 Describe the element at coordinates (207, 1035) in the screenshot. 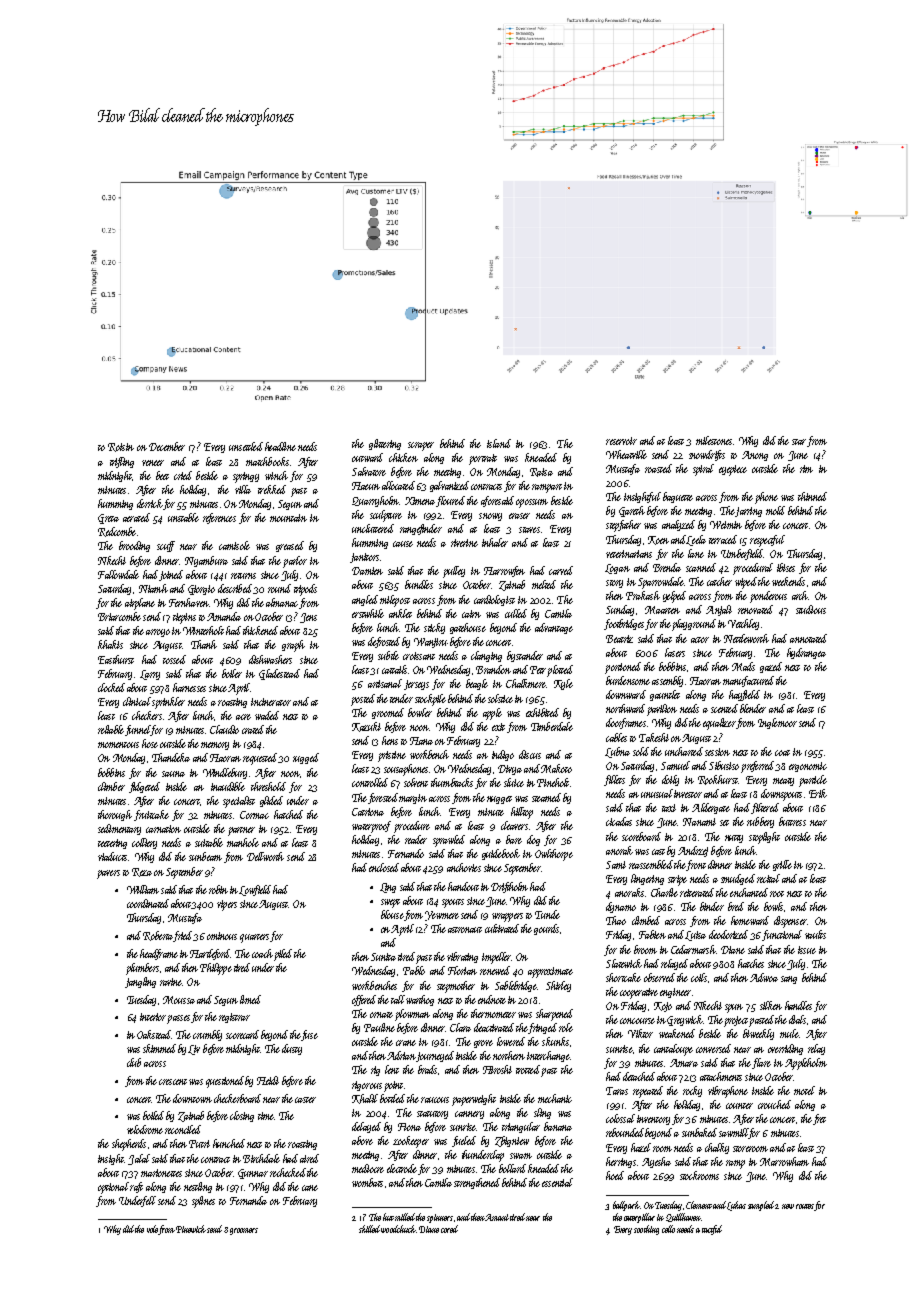

I see `crumbly` at that location.
